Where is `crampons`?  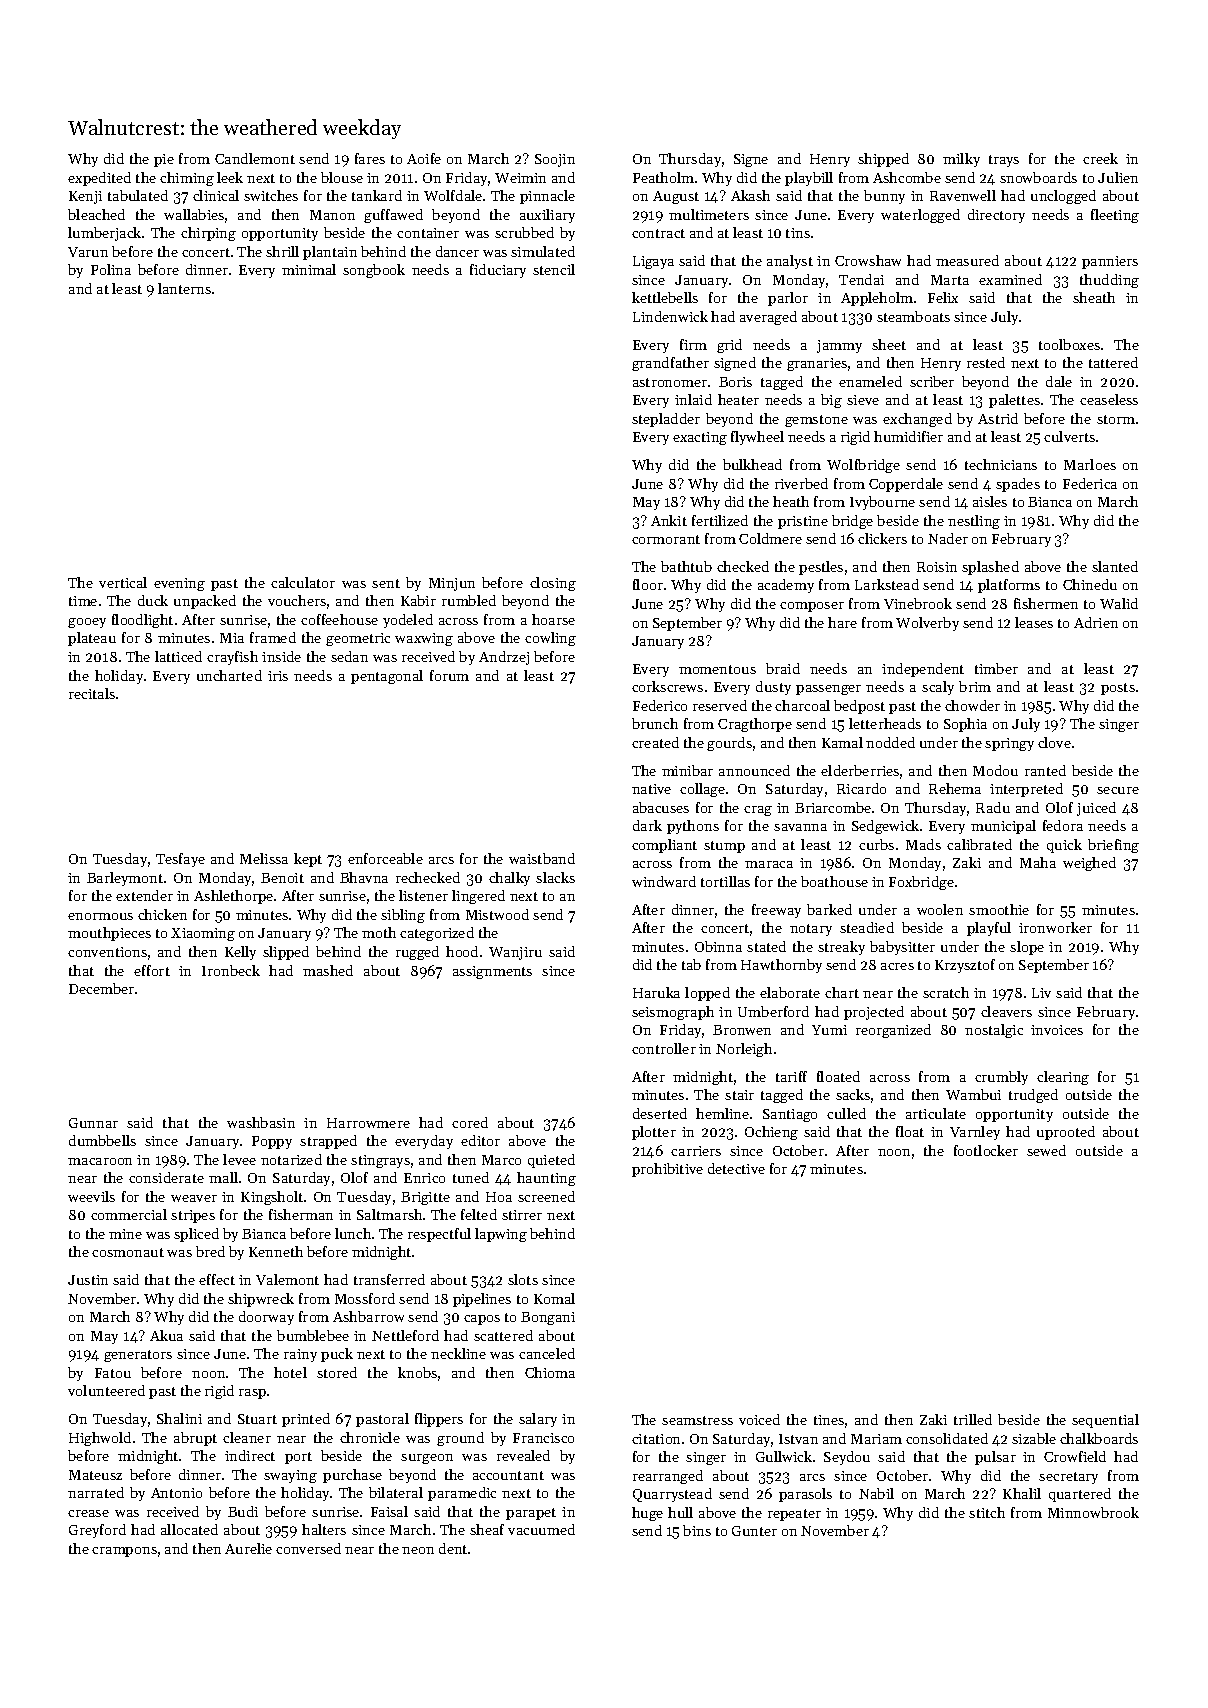 crampons is located at coordinates (124, 1552).
